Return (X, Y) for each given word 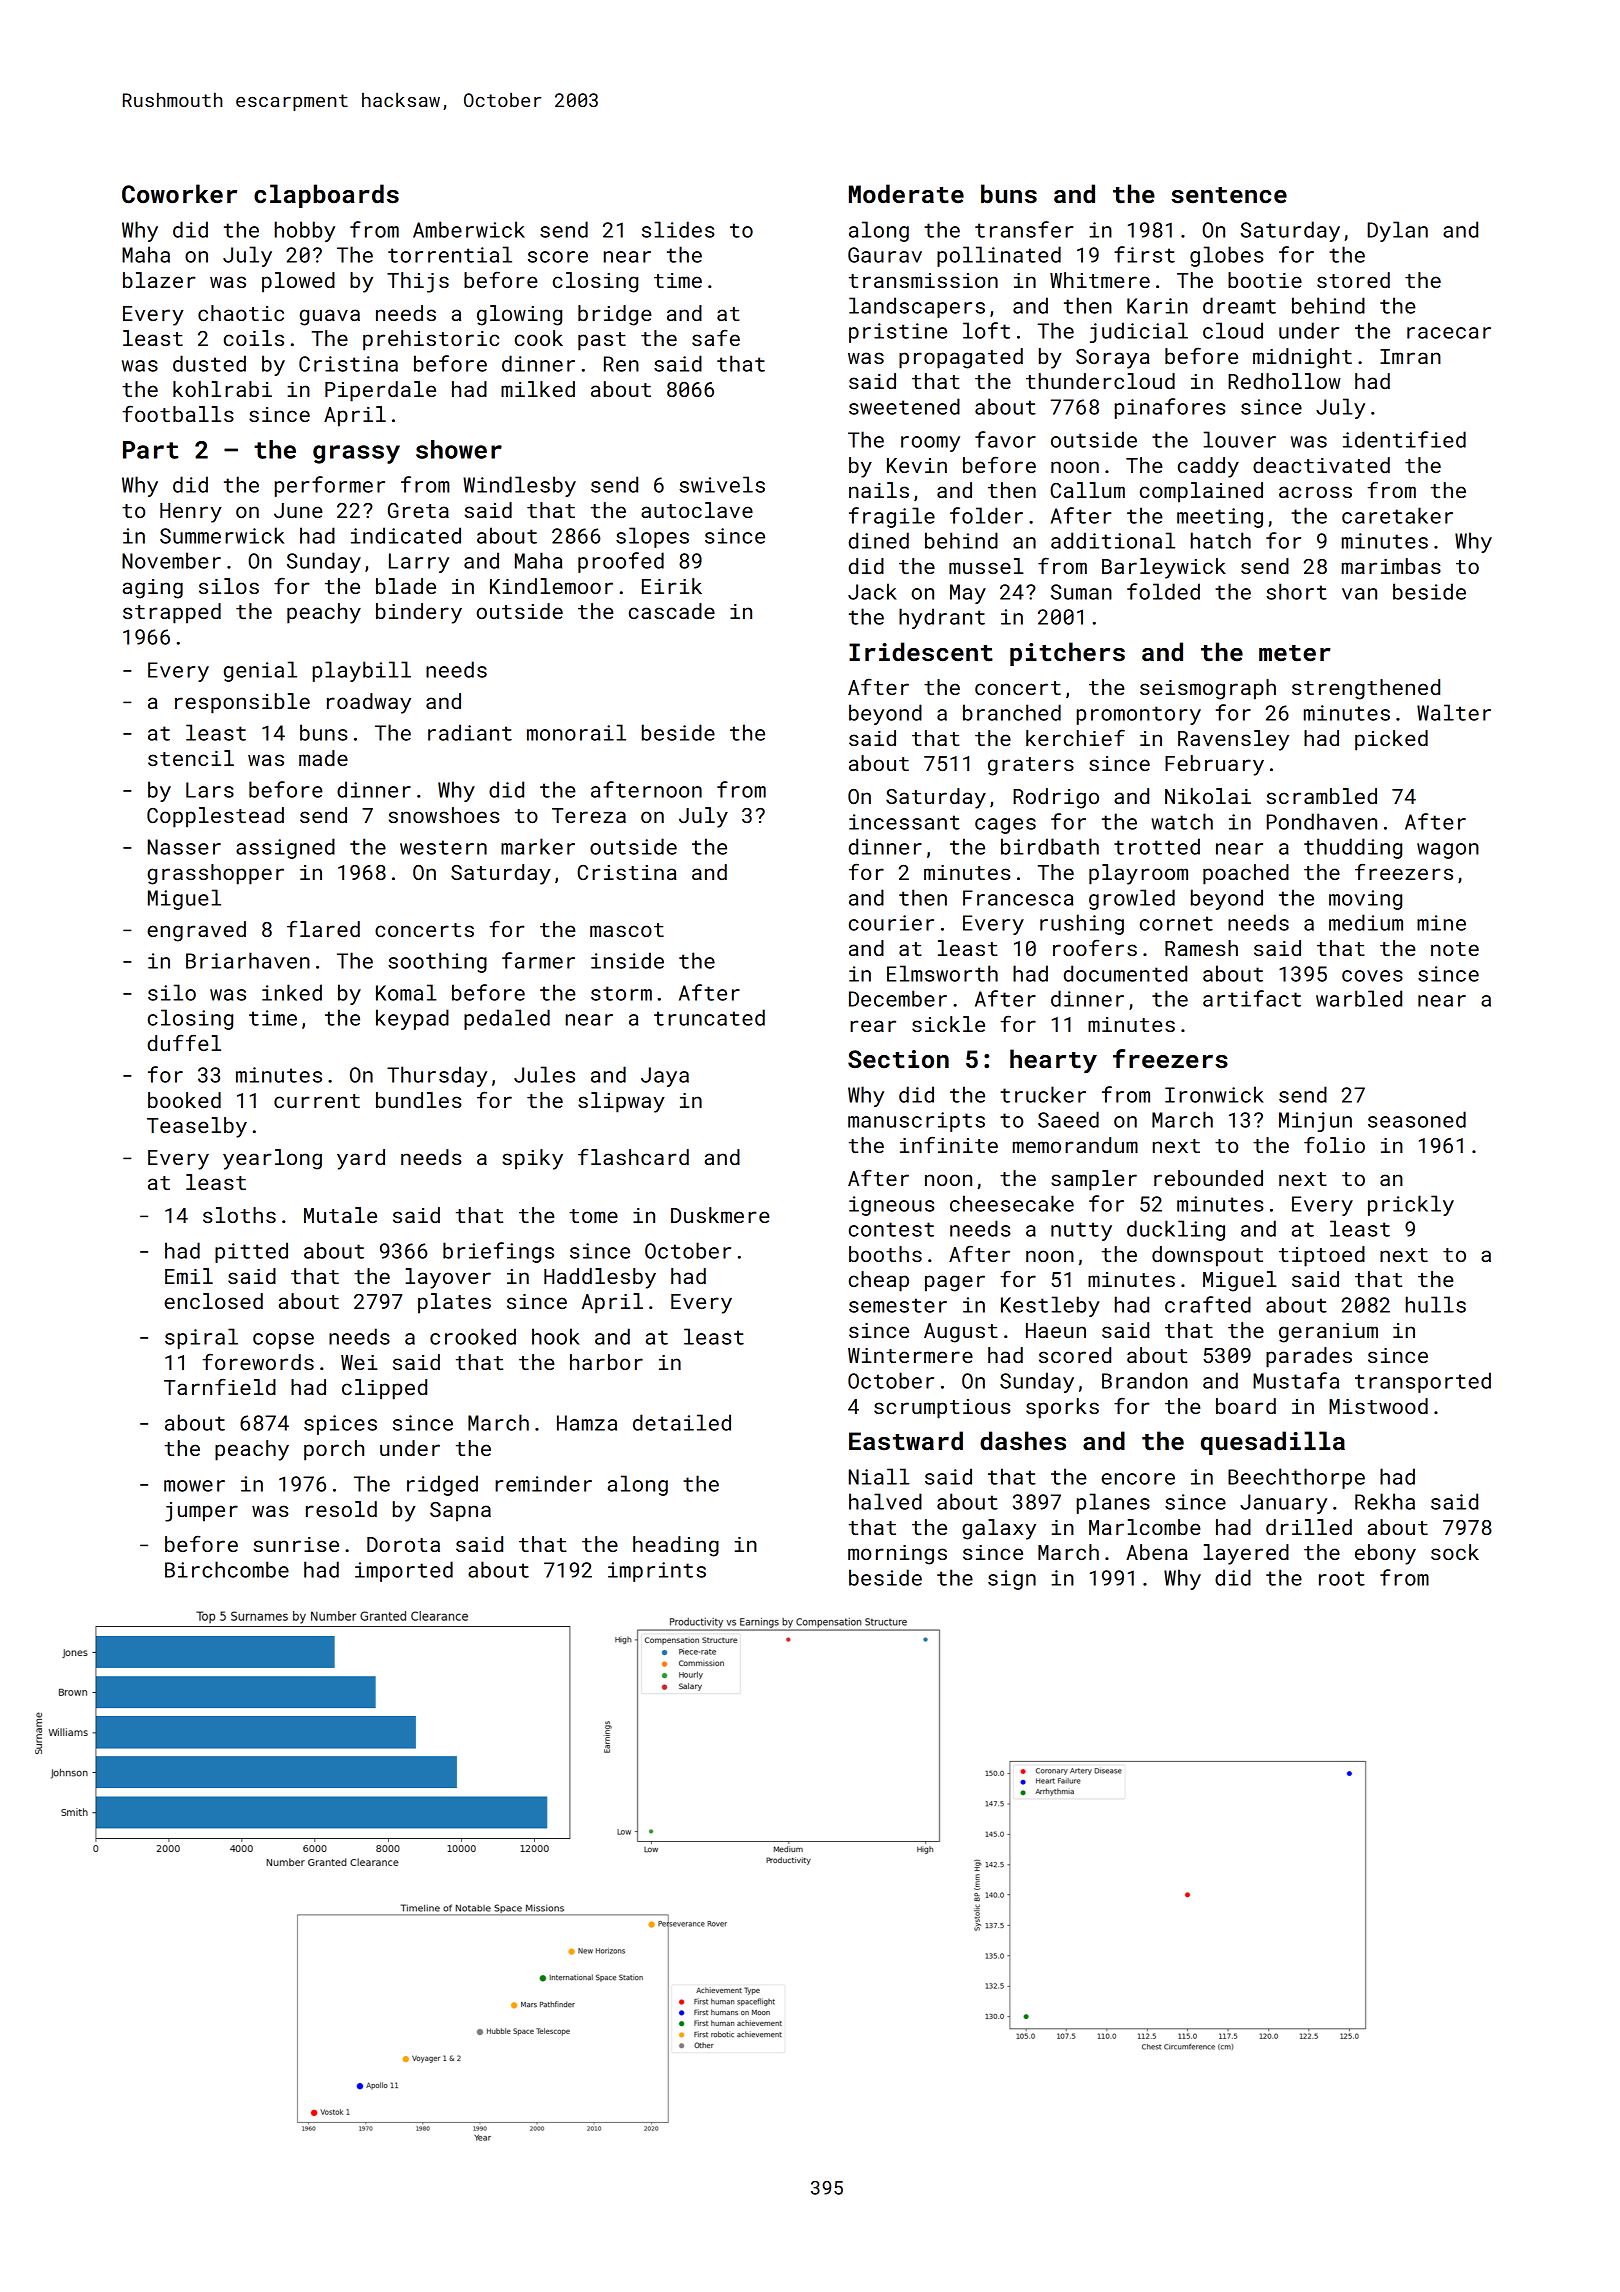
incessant (904, 822)
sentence (1229, 195)
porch (334, 1450)
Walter (1454, 712)
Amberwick (469, 229)
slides (678, 229)
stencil (191, 758)
